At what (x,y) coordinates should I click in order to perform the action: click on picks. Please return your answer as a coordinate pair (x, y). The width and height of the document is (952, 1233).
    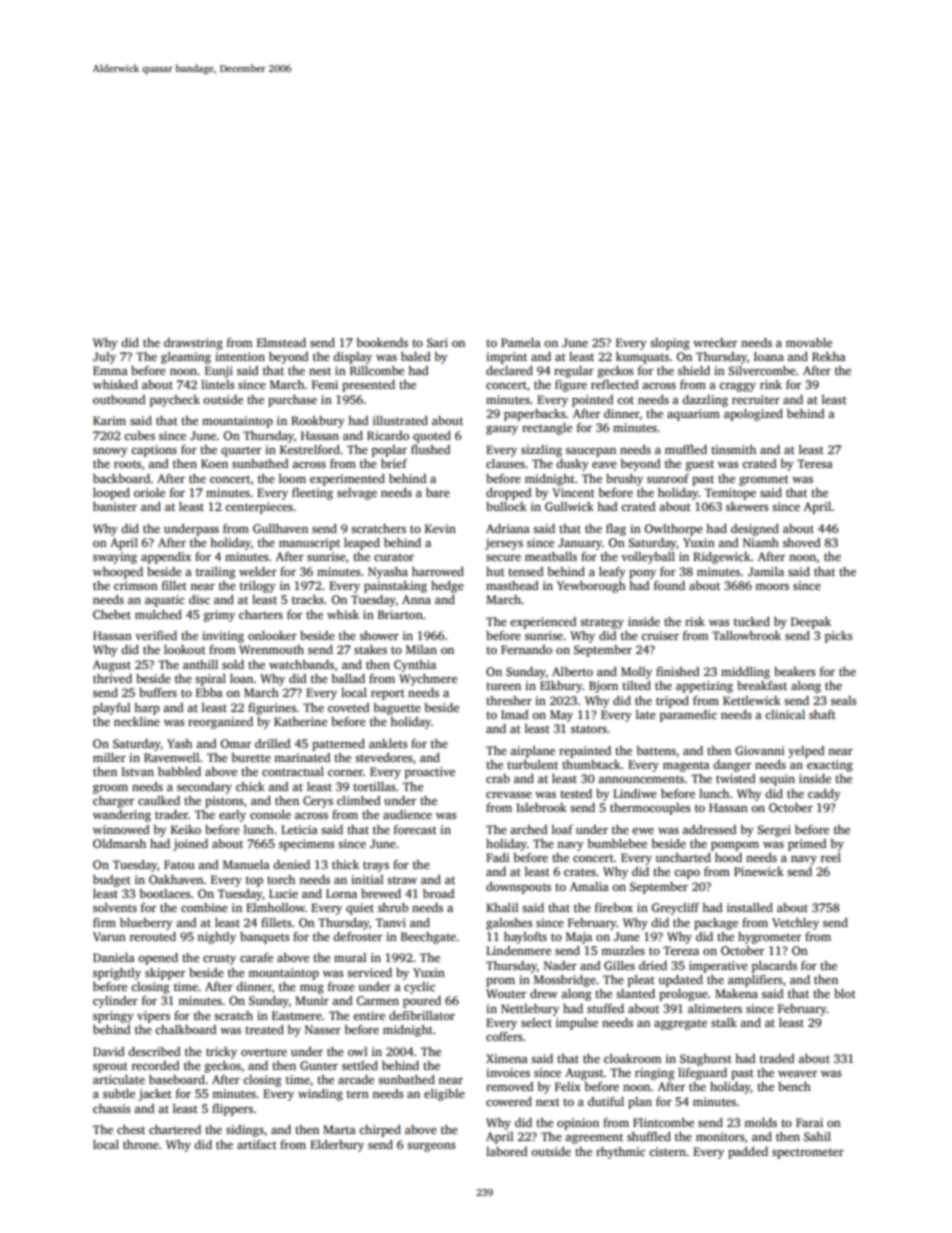
    Looking at the image, I should click on (838, 637).
